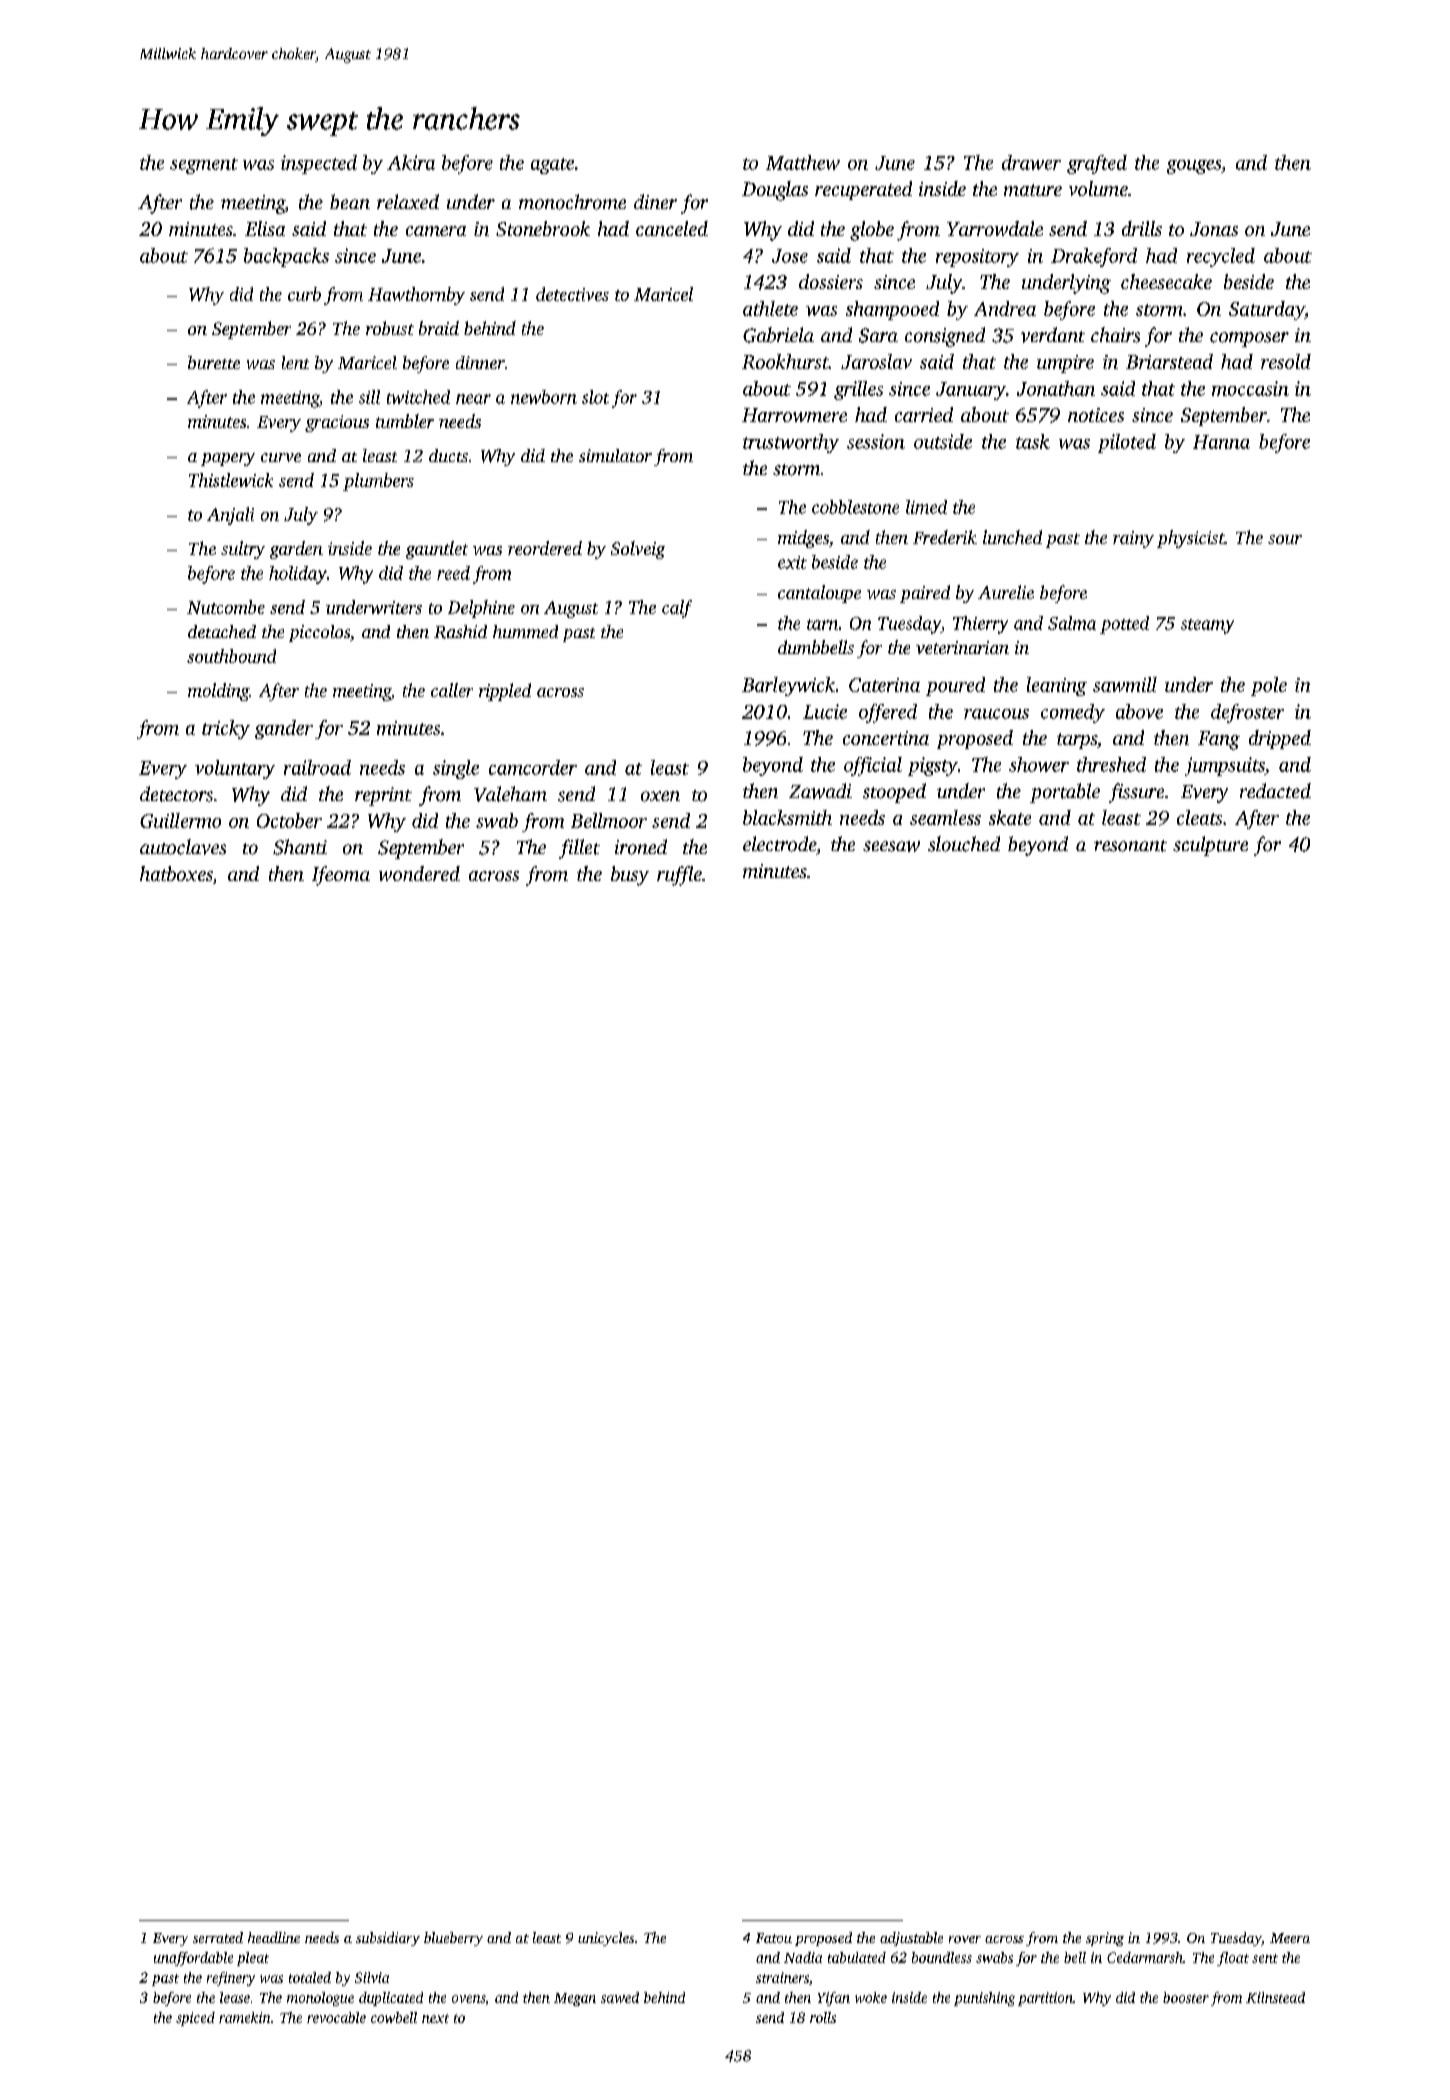 Image resolution: width=1450 pixels, height=2100 pixels. I want to click on detectors, so click(176, 794).
